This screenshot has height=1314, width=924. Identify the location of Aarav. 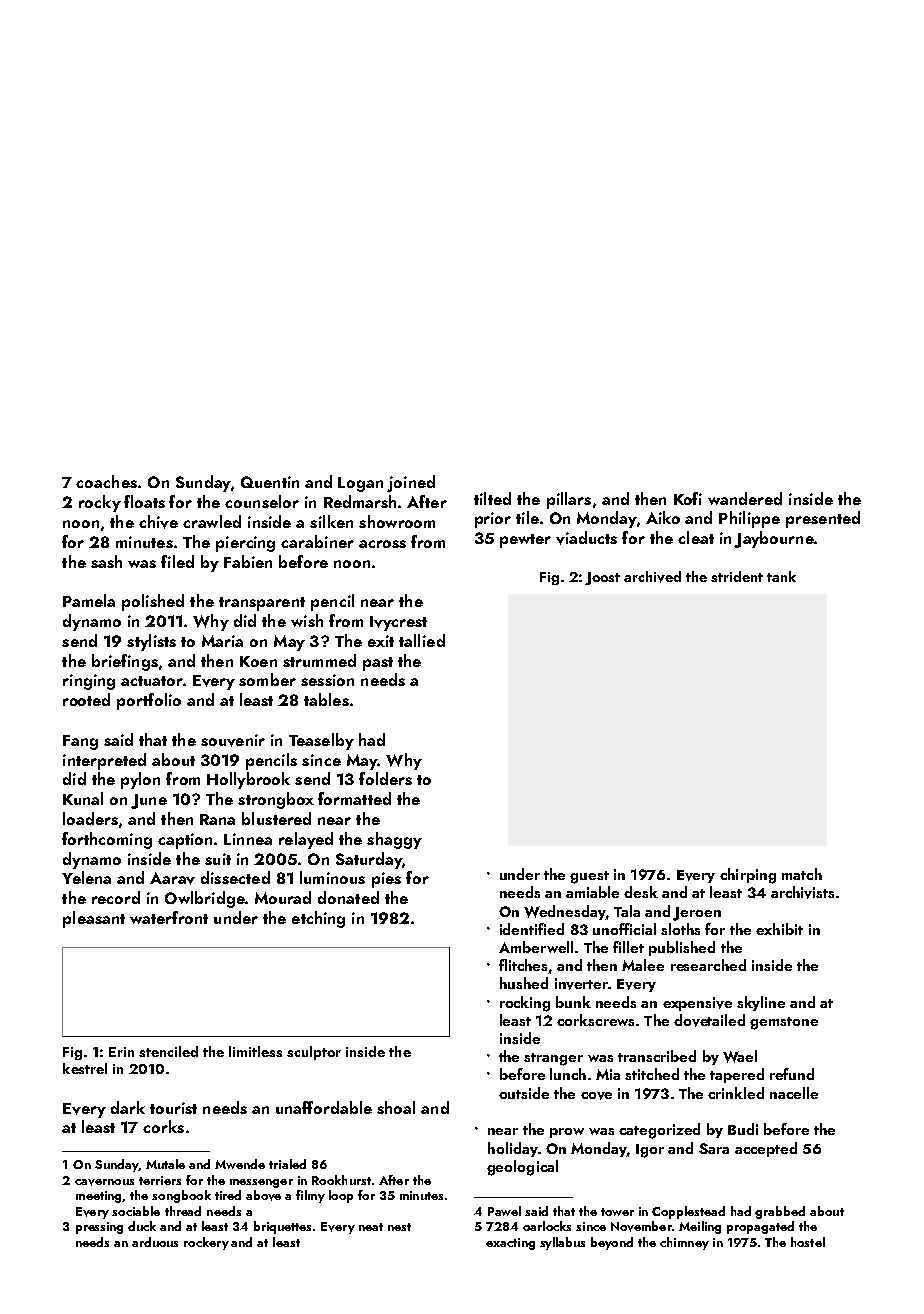
(172, 878).
